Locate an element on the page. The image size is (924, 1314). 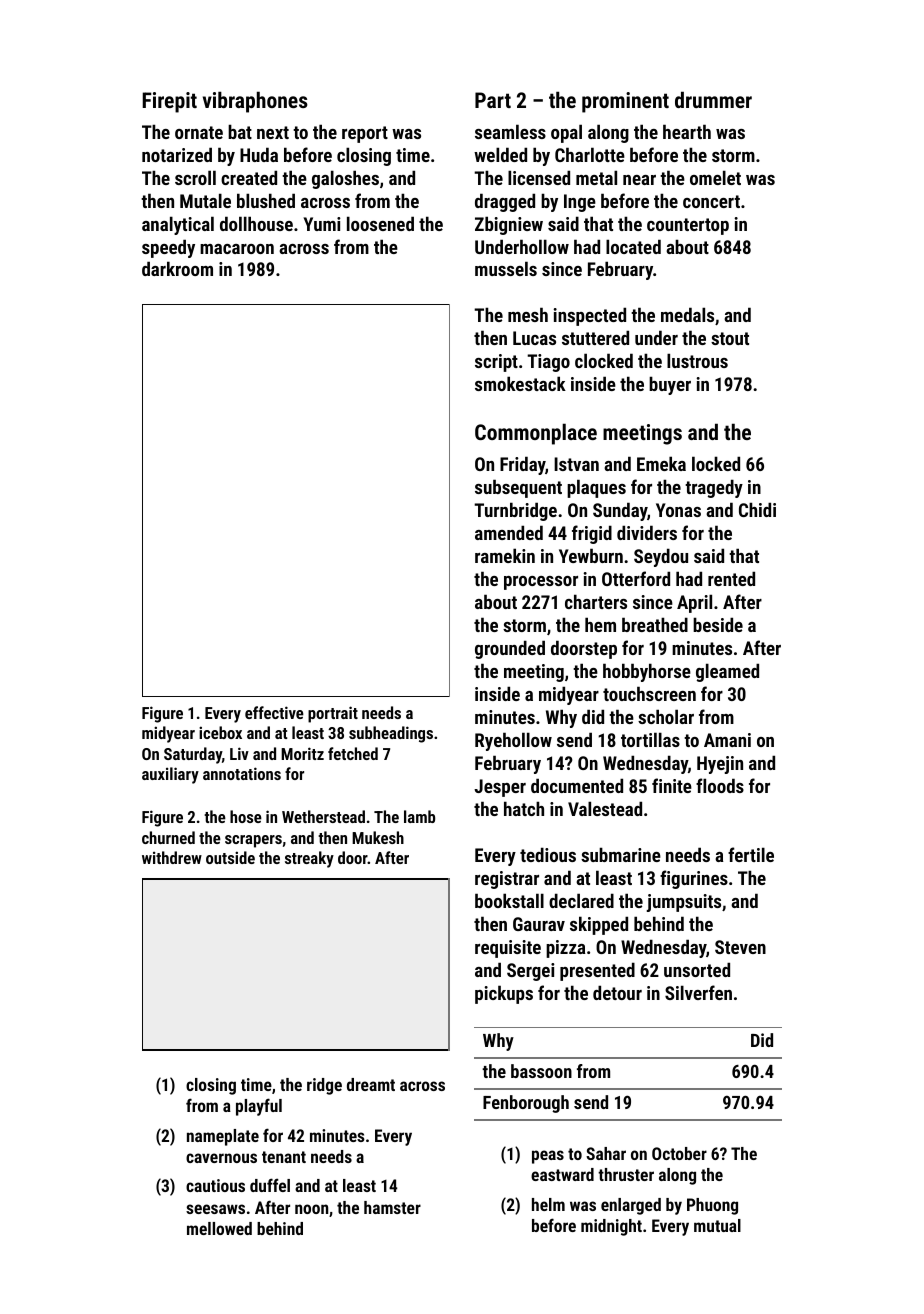
mellowed is located at coordinates (219, 1228).
